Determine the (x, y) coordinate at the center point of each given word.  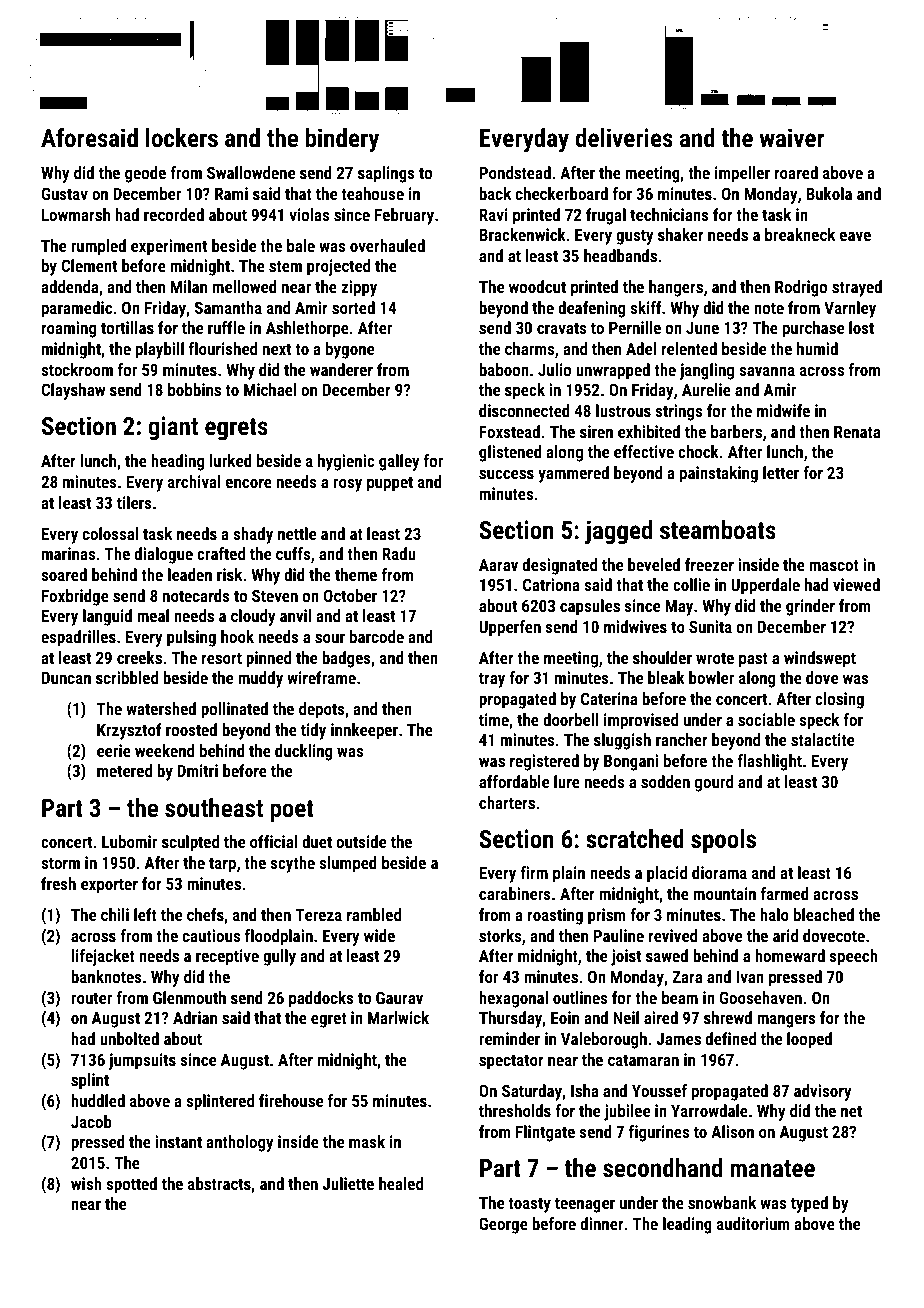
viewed (856, 584)
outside (361, 841)
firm (534, 872)
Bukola (829, 193)
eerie (114, 750)
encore (249, 483)
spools (723, 841)
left (145, 914)
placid (667, 874)
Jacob (91, 1121)
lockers (182, 137)
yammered (573, 474)
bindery (342, 140)
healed (401, 1183)
